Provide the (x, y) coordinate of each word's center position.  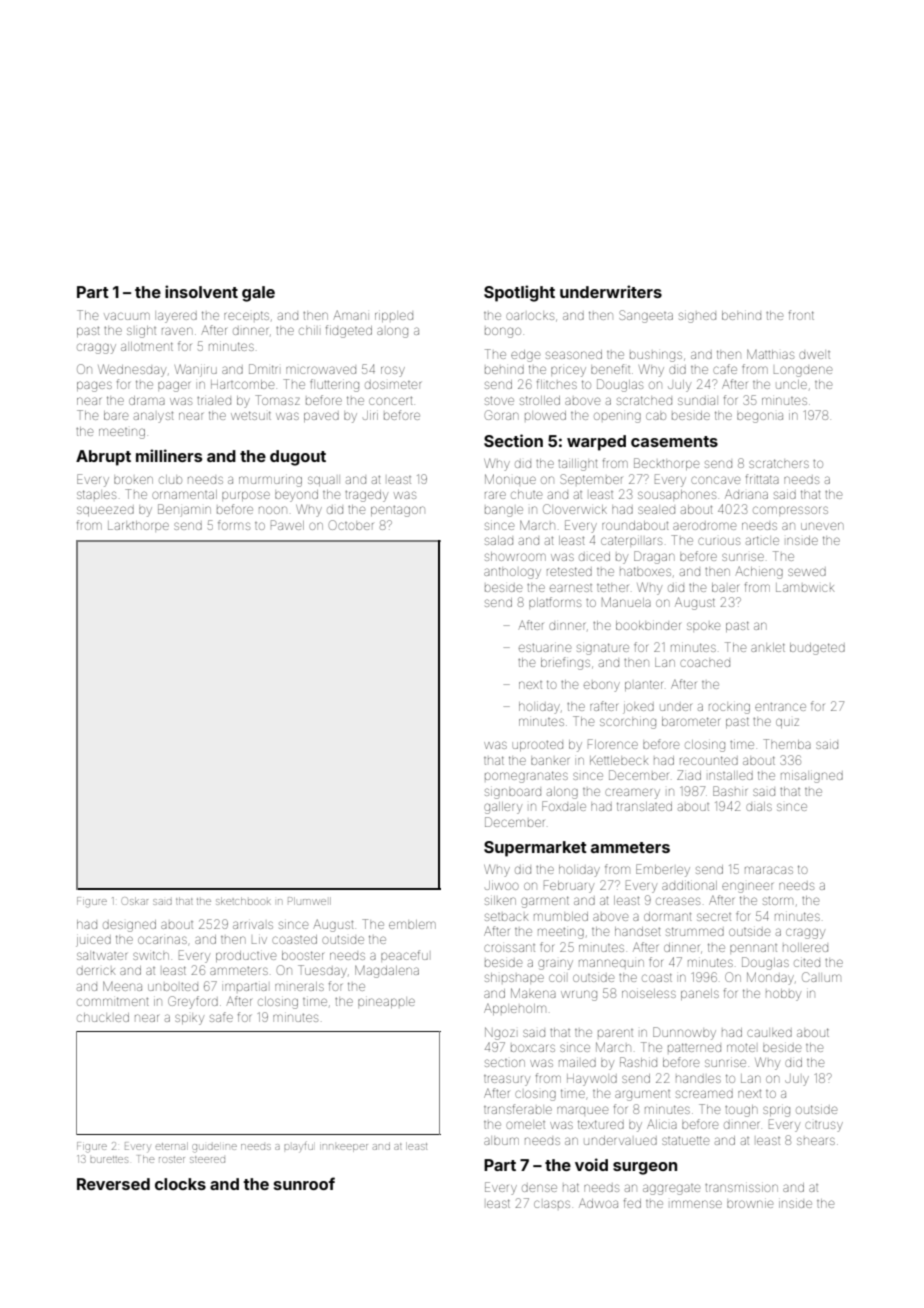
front (801, 315)
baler (725, 587)
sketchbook (243, 901)
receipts (246, 315)
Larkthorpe (138, 525)
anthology (512, 573)
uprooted (538, 746)
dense (539, 1188)
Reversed (113, 1184)
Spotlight (519, 293)
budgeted (817, 649)
